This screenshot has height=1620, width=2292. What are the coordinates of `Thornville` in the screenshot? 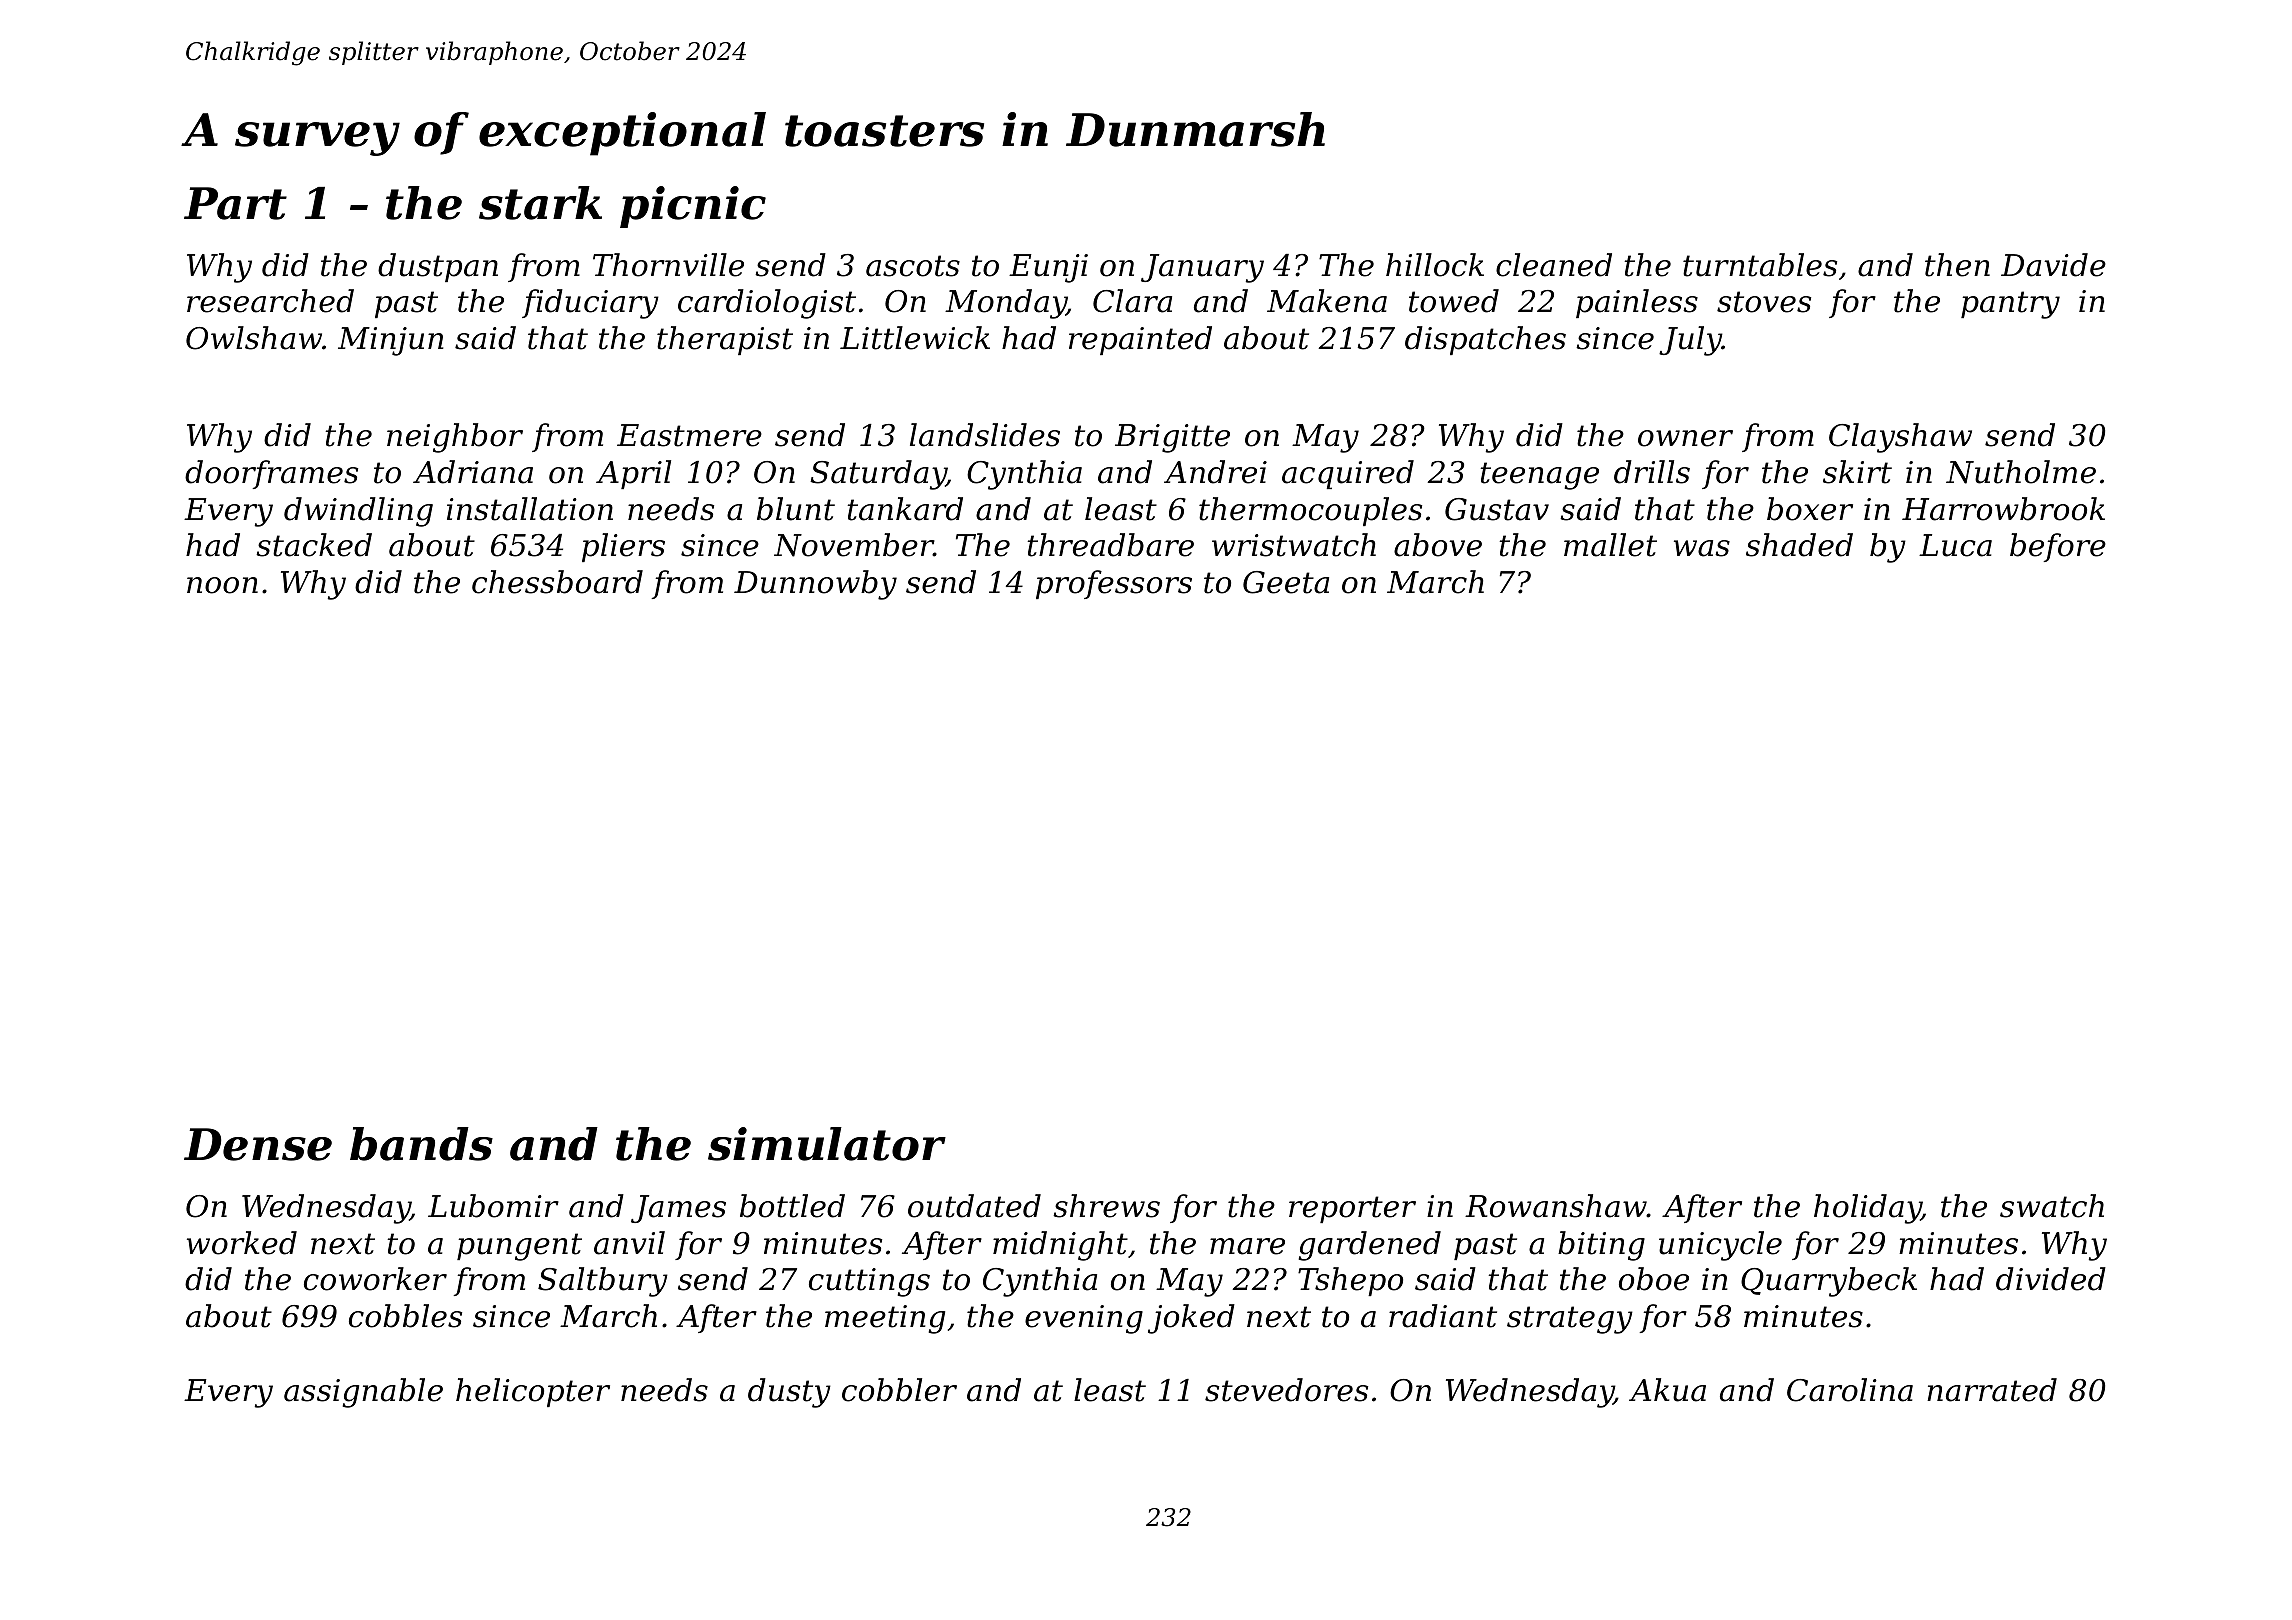 It's located at (668, 265).
